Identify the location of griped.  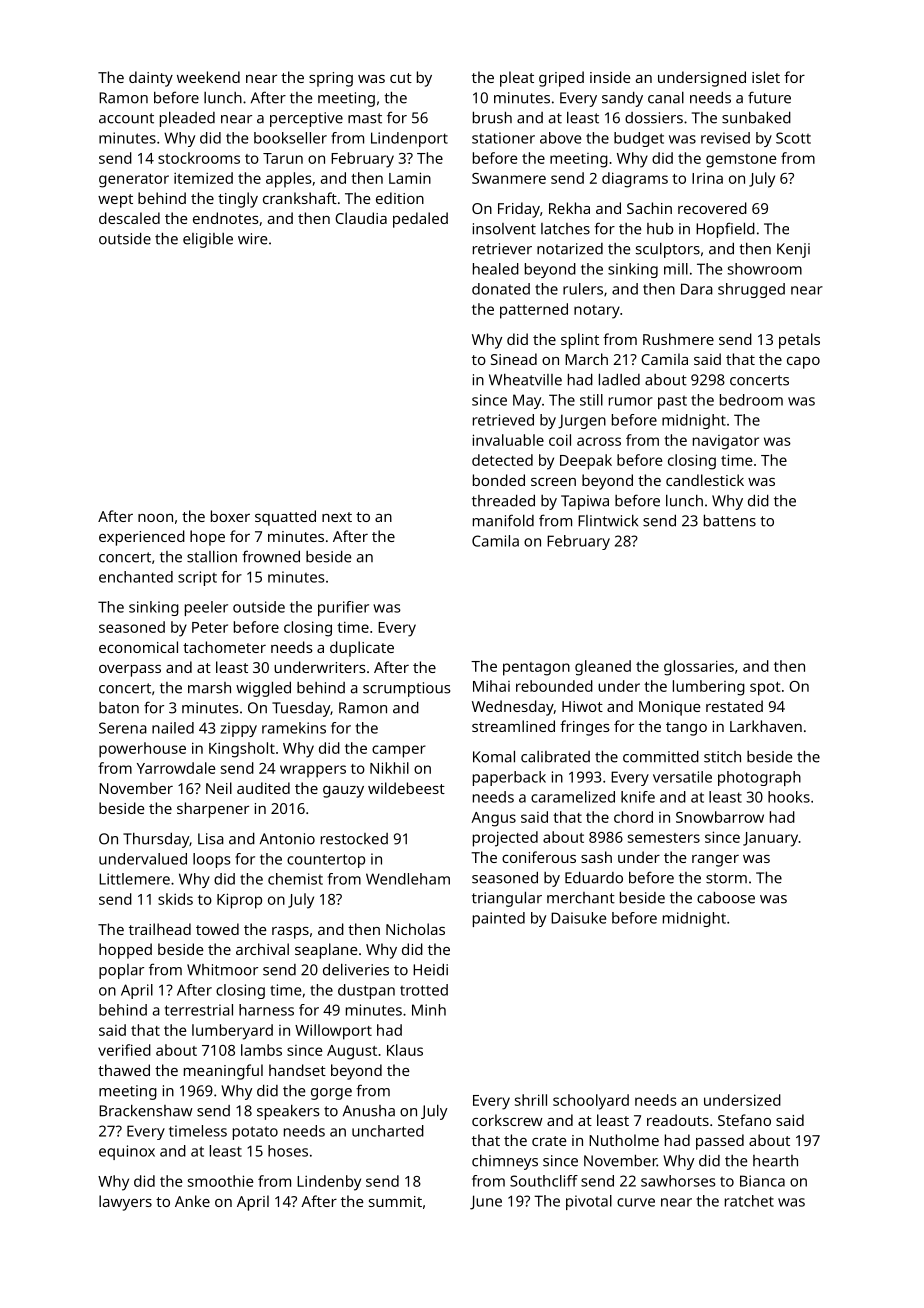
(561, 79).
